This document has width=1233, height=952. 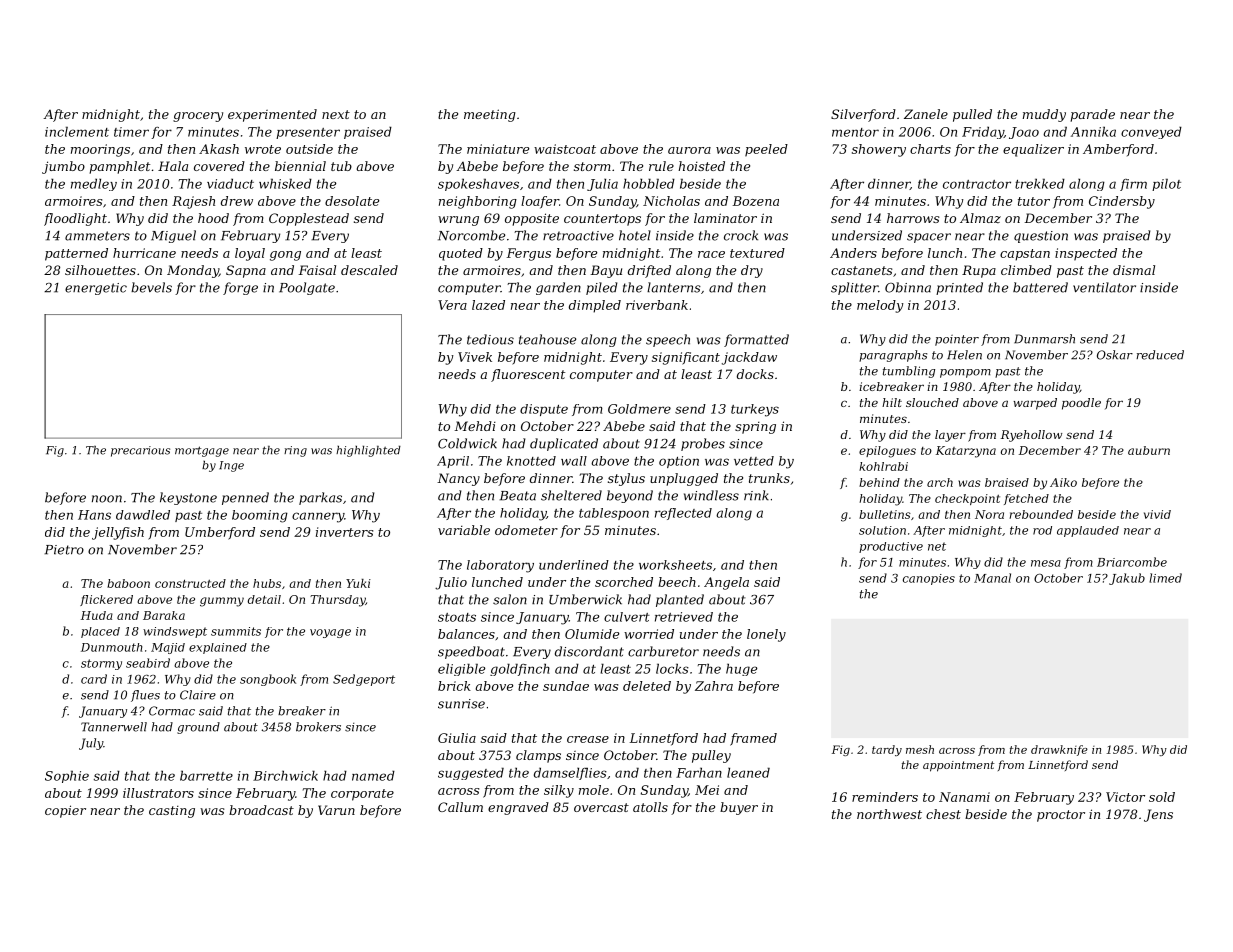 I want to click on pamphlet, so click(x=119, y=167).
